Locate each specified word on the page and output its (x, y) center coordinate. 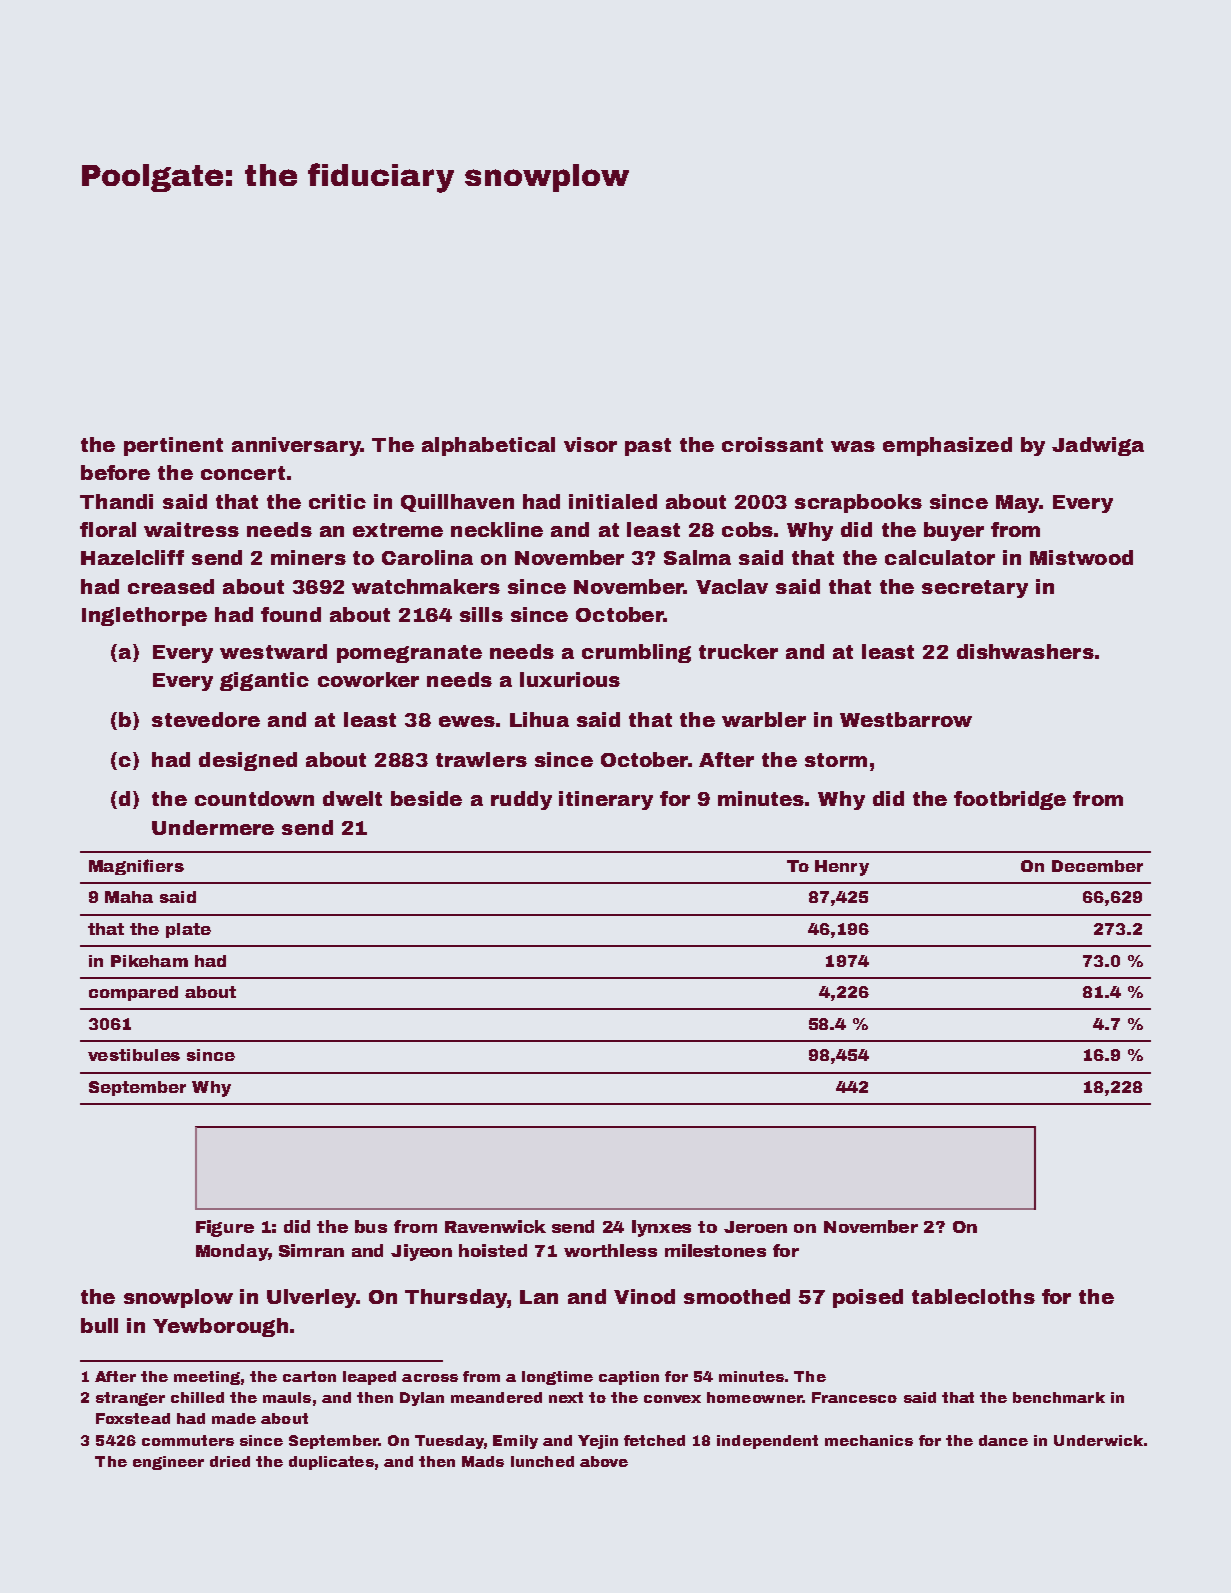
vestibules (134, 1055)
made (234, 1418)
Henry (842, 868)
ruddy (521, 800)
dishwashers (1025, 651)
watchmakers (426, 586)
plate (188, 930)
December (1097, 866)
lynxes (661, 1228)
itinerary (606, 800)
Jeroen (755, 1227)
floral (108, 529)
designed (248, 761)
